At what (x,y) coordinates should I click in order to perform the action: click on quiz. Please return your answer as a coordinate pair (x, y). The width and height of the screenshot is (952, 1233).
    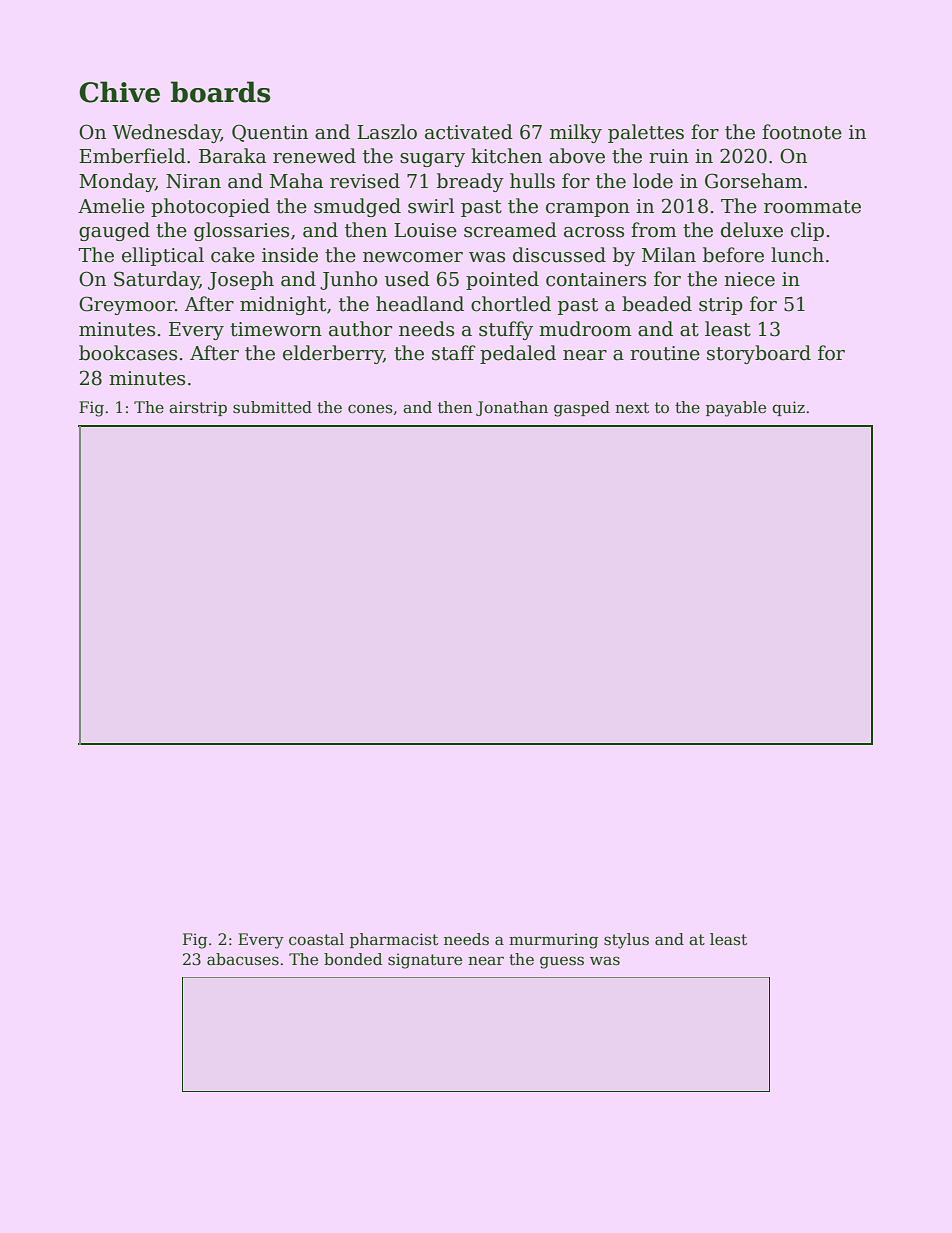
    Looking at the image, I should click on (788, 408).
